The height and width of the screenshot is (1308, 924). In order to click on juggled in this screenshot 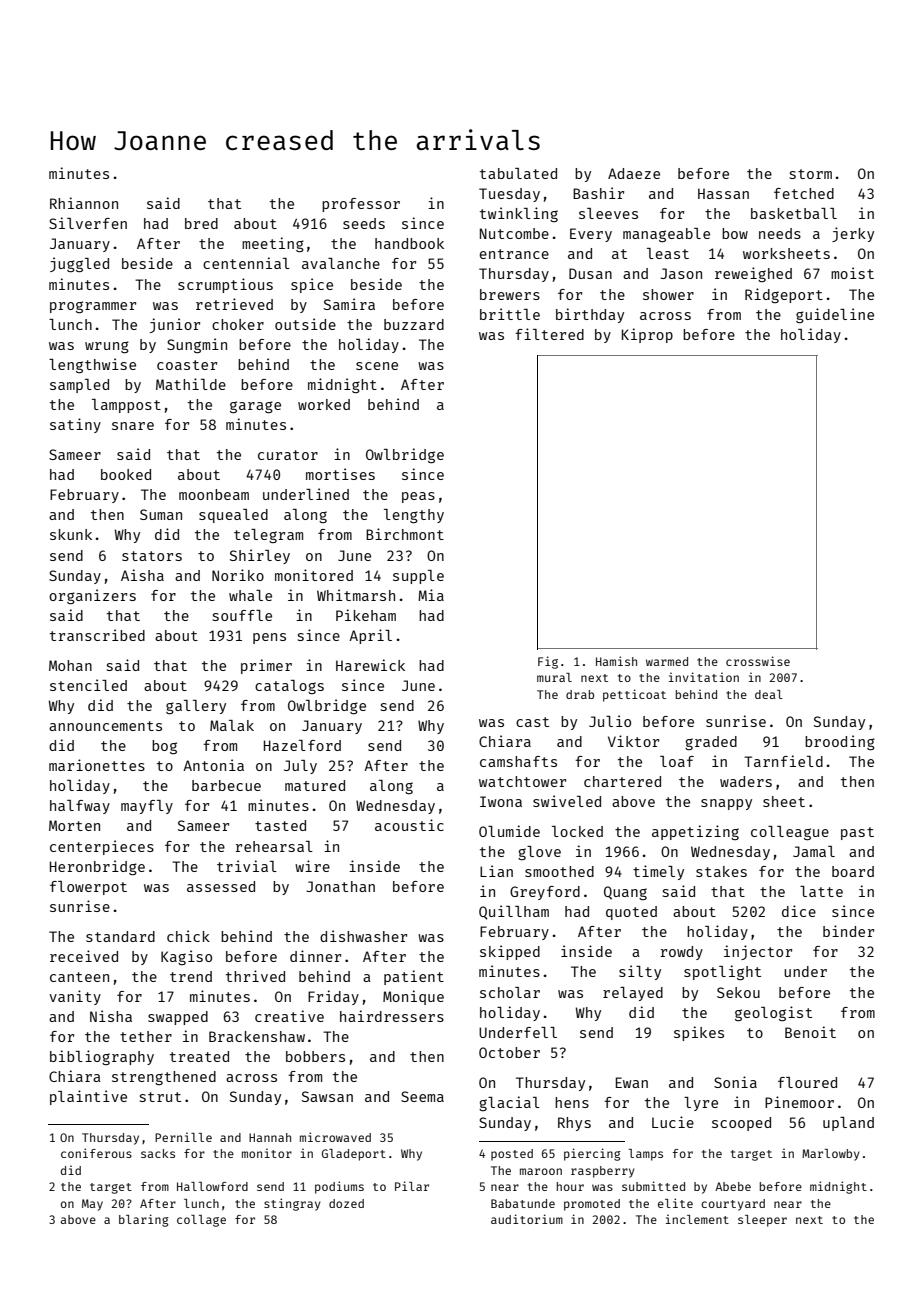, I will do `click(79, 264)`.
